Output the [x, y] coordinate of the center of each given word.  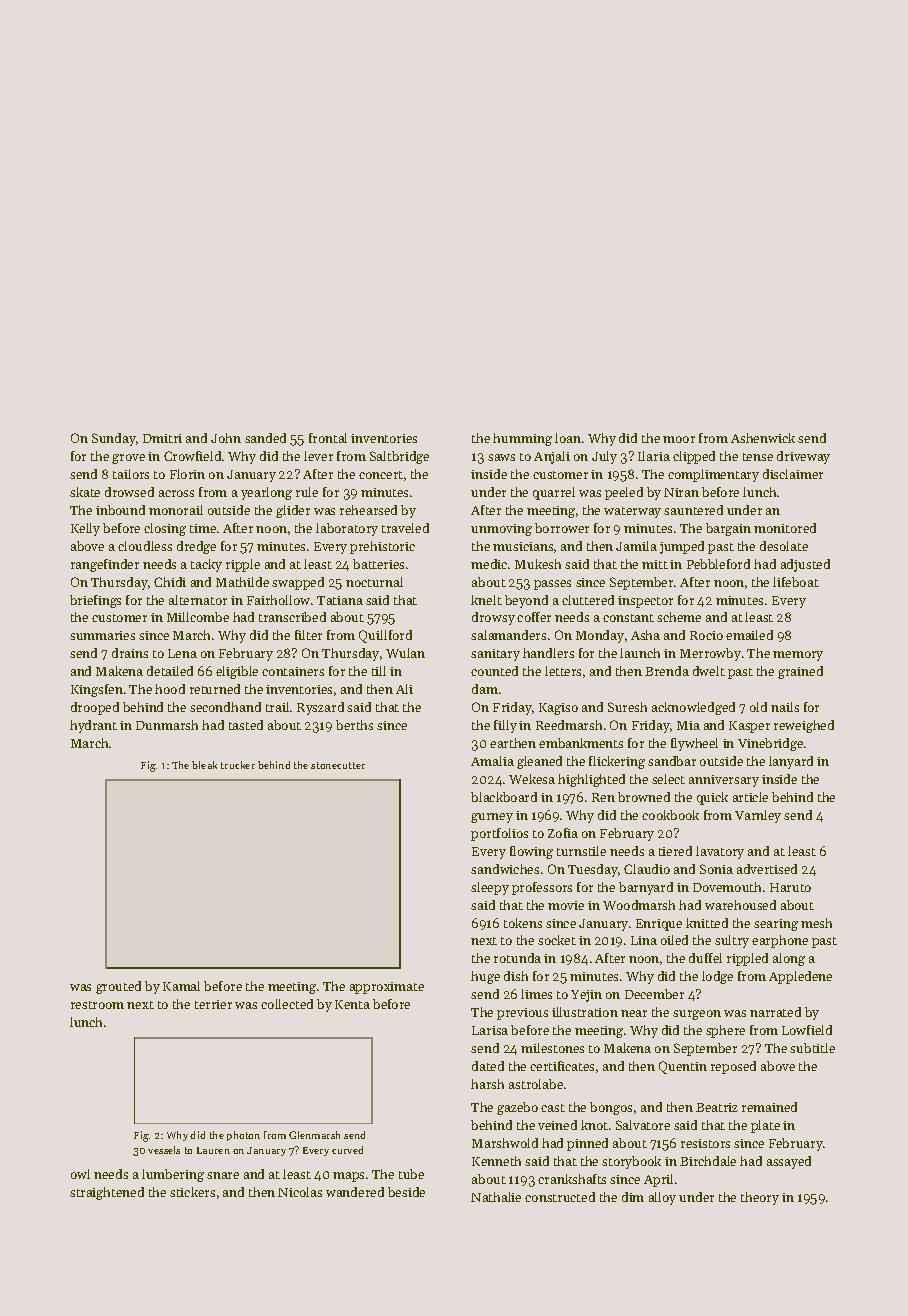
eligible [237, 672]
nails [785, 707]
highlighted [591, 780]
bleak [204, 765]
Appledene [800, 977]
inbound [120, 510]
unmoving [501, 530]
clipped [694, 457]
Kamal [181, 986]
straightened [107, 1193]
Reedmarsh [569, 725]
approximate [387, 988]
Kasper [749, 727]
